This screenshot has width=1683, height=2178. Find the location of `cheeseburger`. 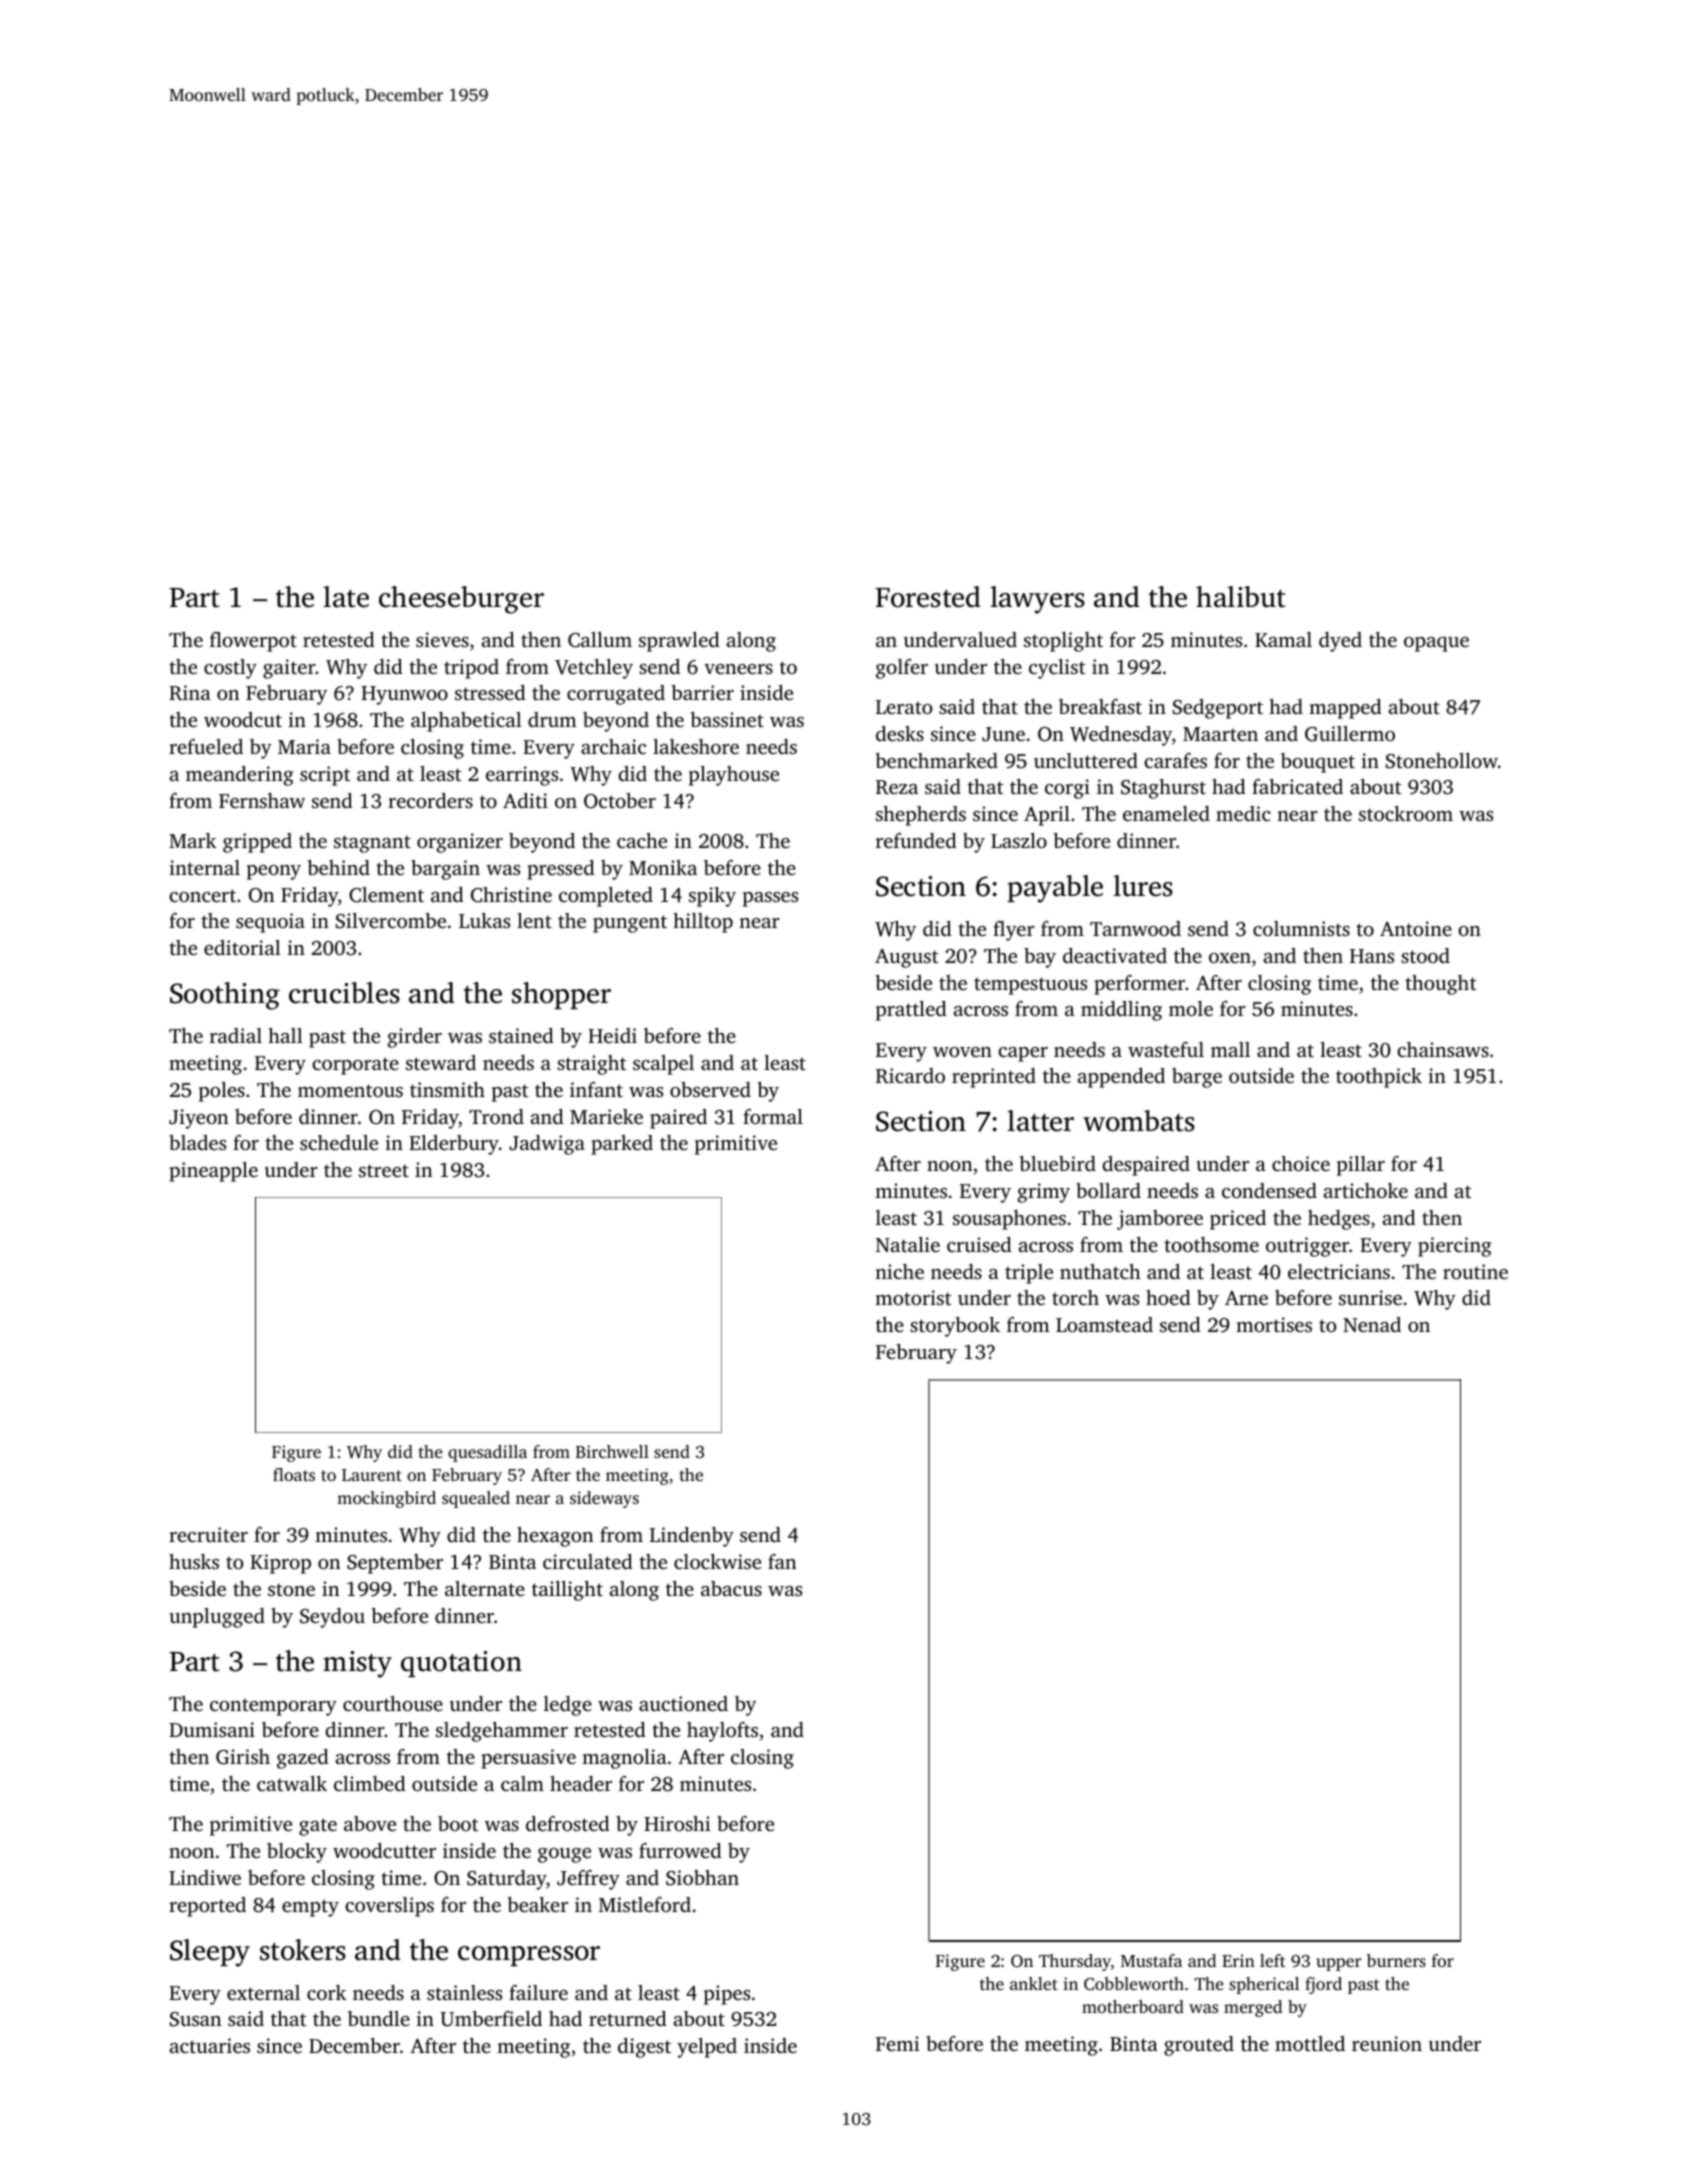

cheeseburger is located at coordinates (461, 600).
